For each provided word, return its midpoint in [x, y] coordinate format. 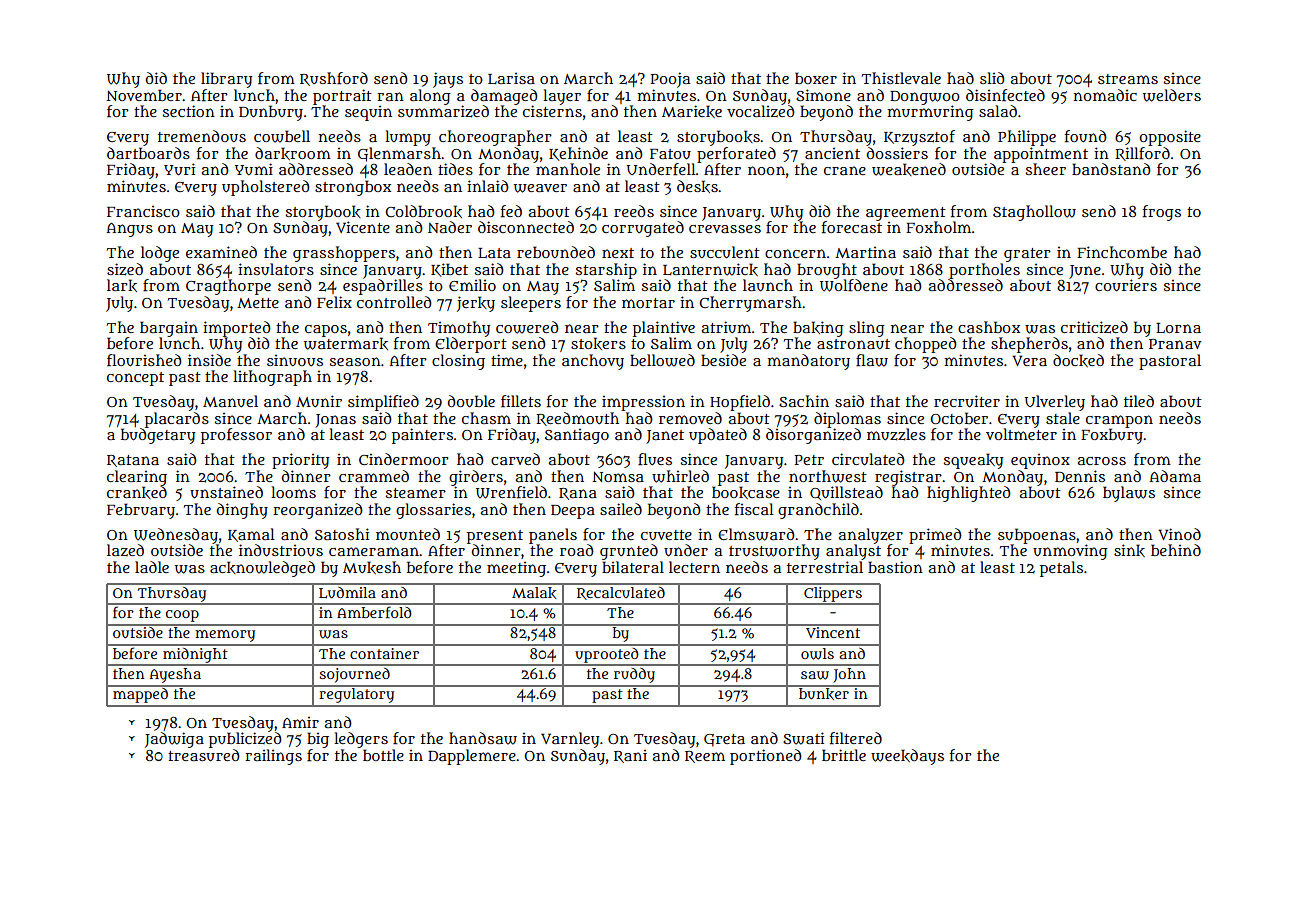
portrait [342, 97]
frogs [1162, 213]
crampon [1119, 421]
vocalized [761, 111]
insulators [276, 269]
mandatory [809, 362]
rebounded [556, 252]
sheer [1045, 169]
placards [177, 420]
